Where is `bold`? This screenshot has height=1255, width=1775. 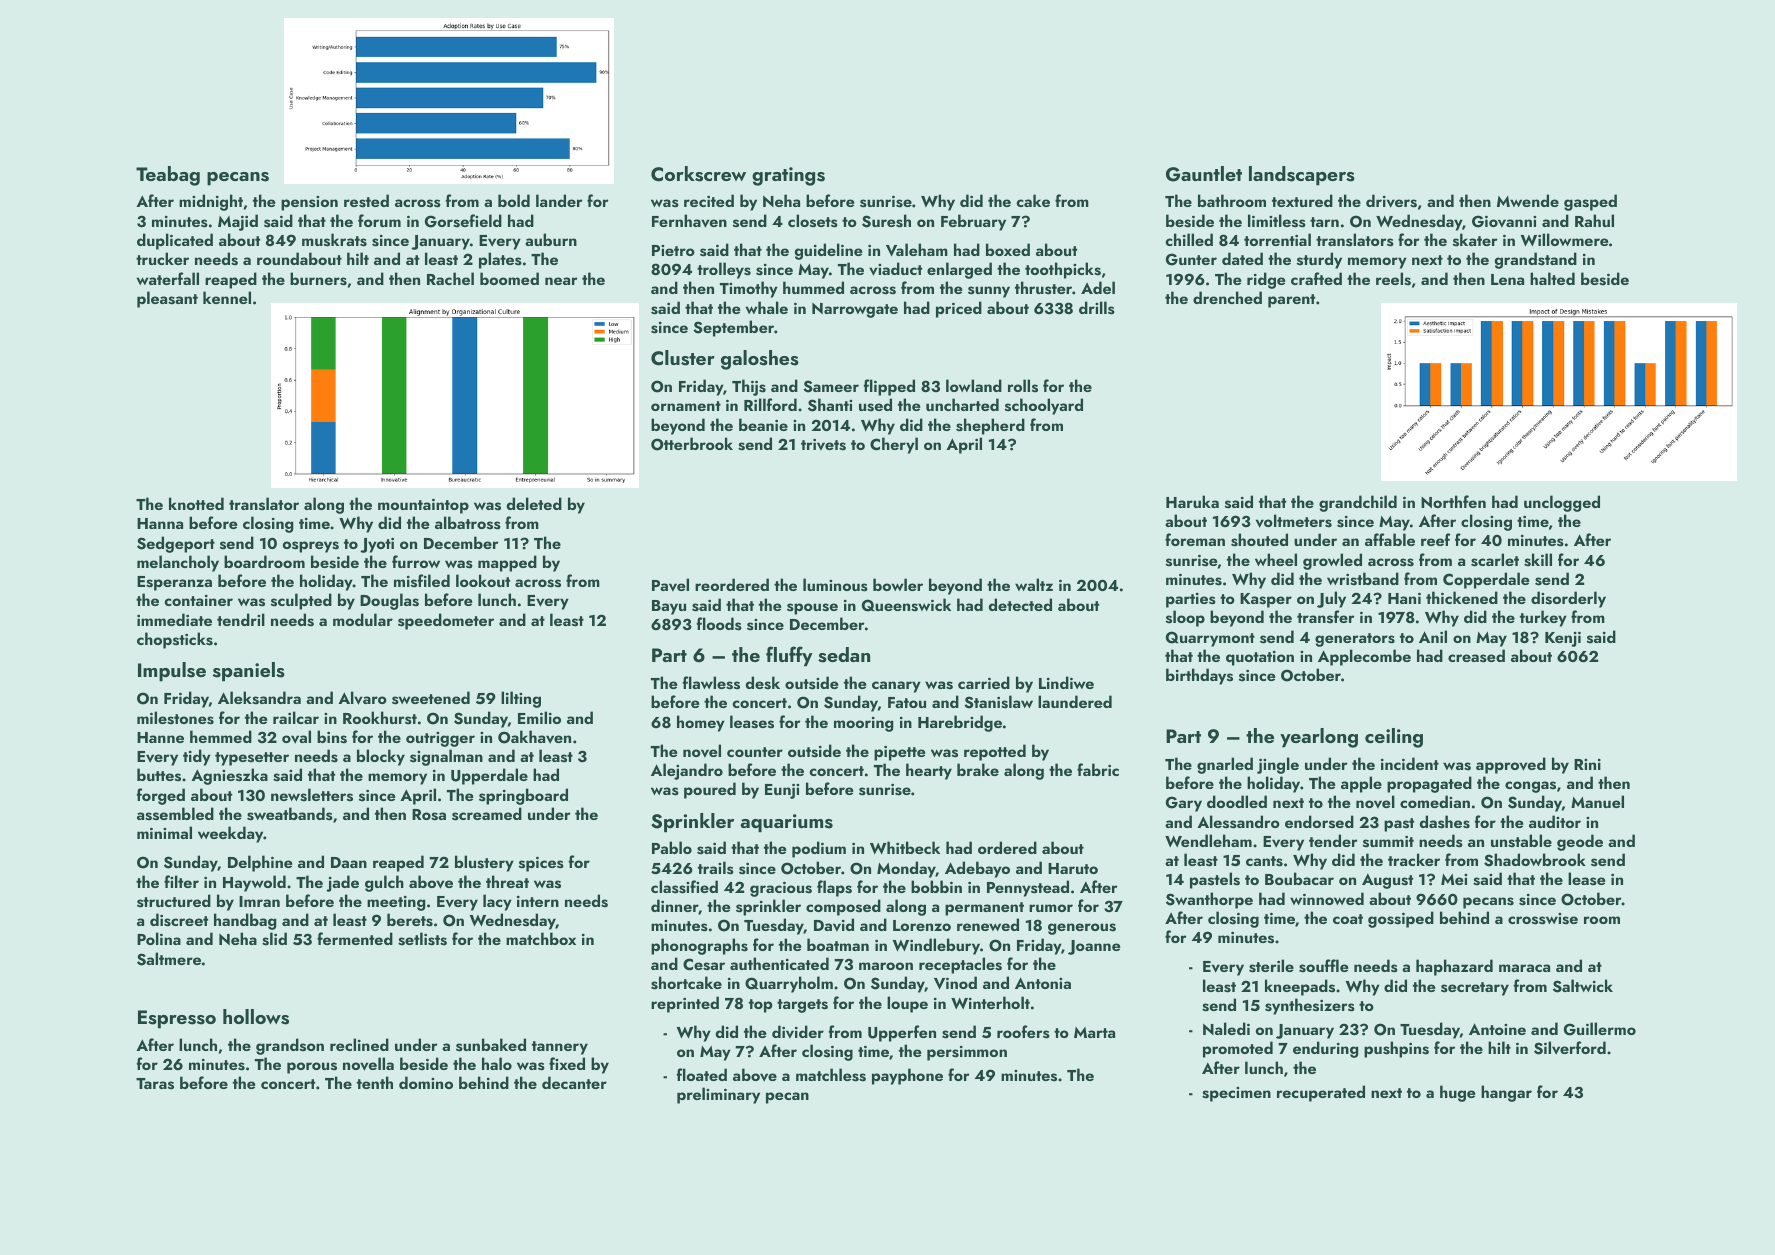 bold is located at coordinates (514, 200).
